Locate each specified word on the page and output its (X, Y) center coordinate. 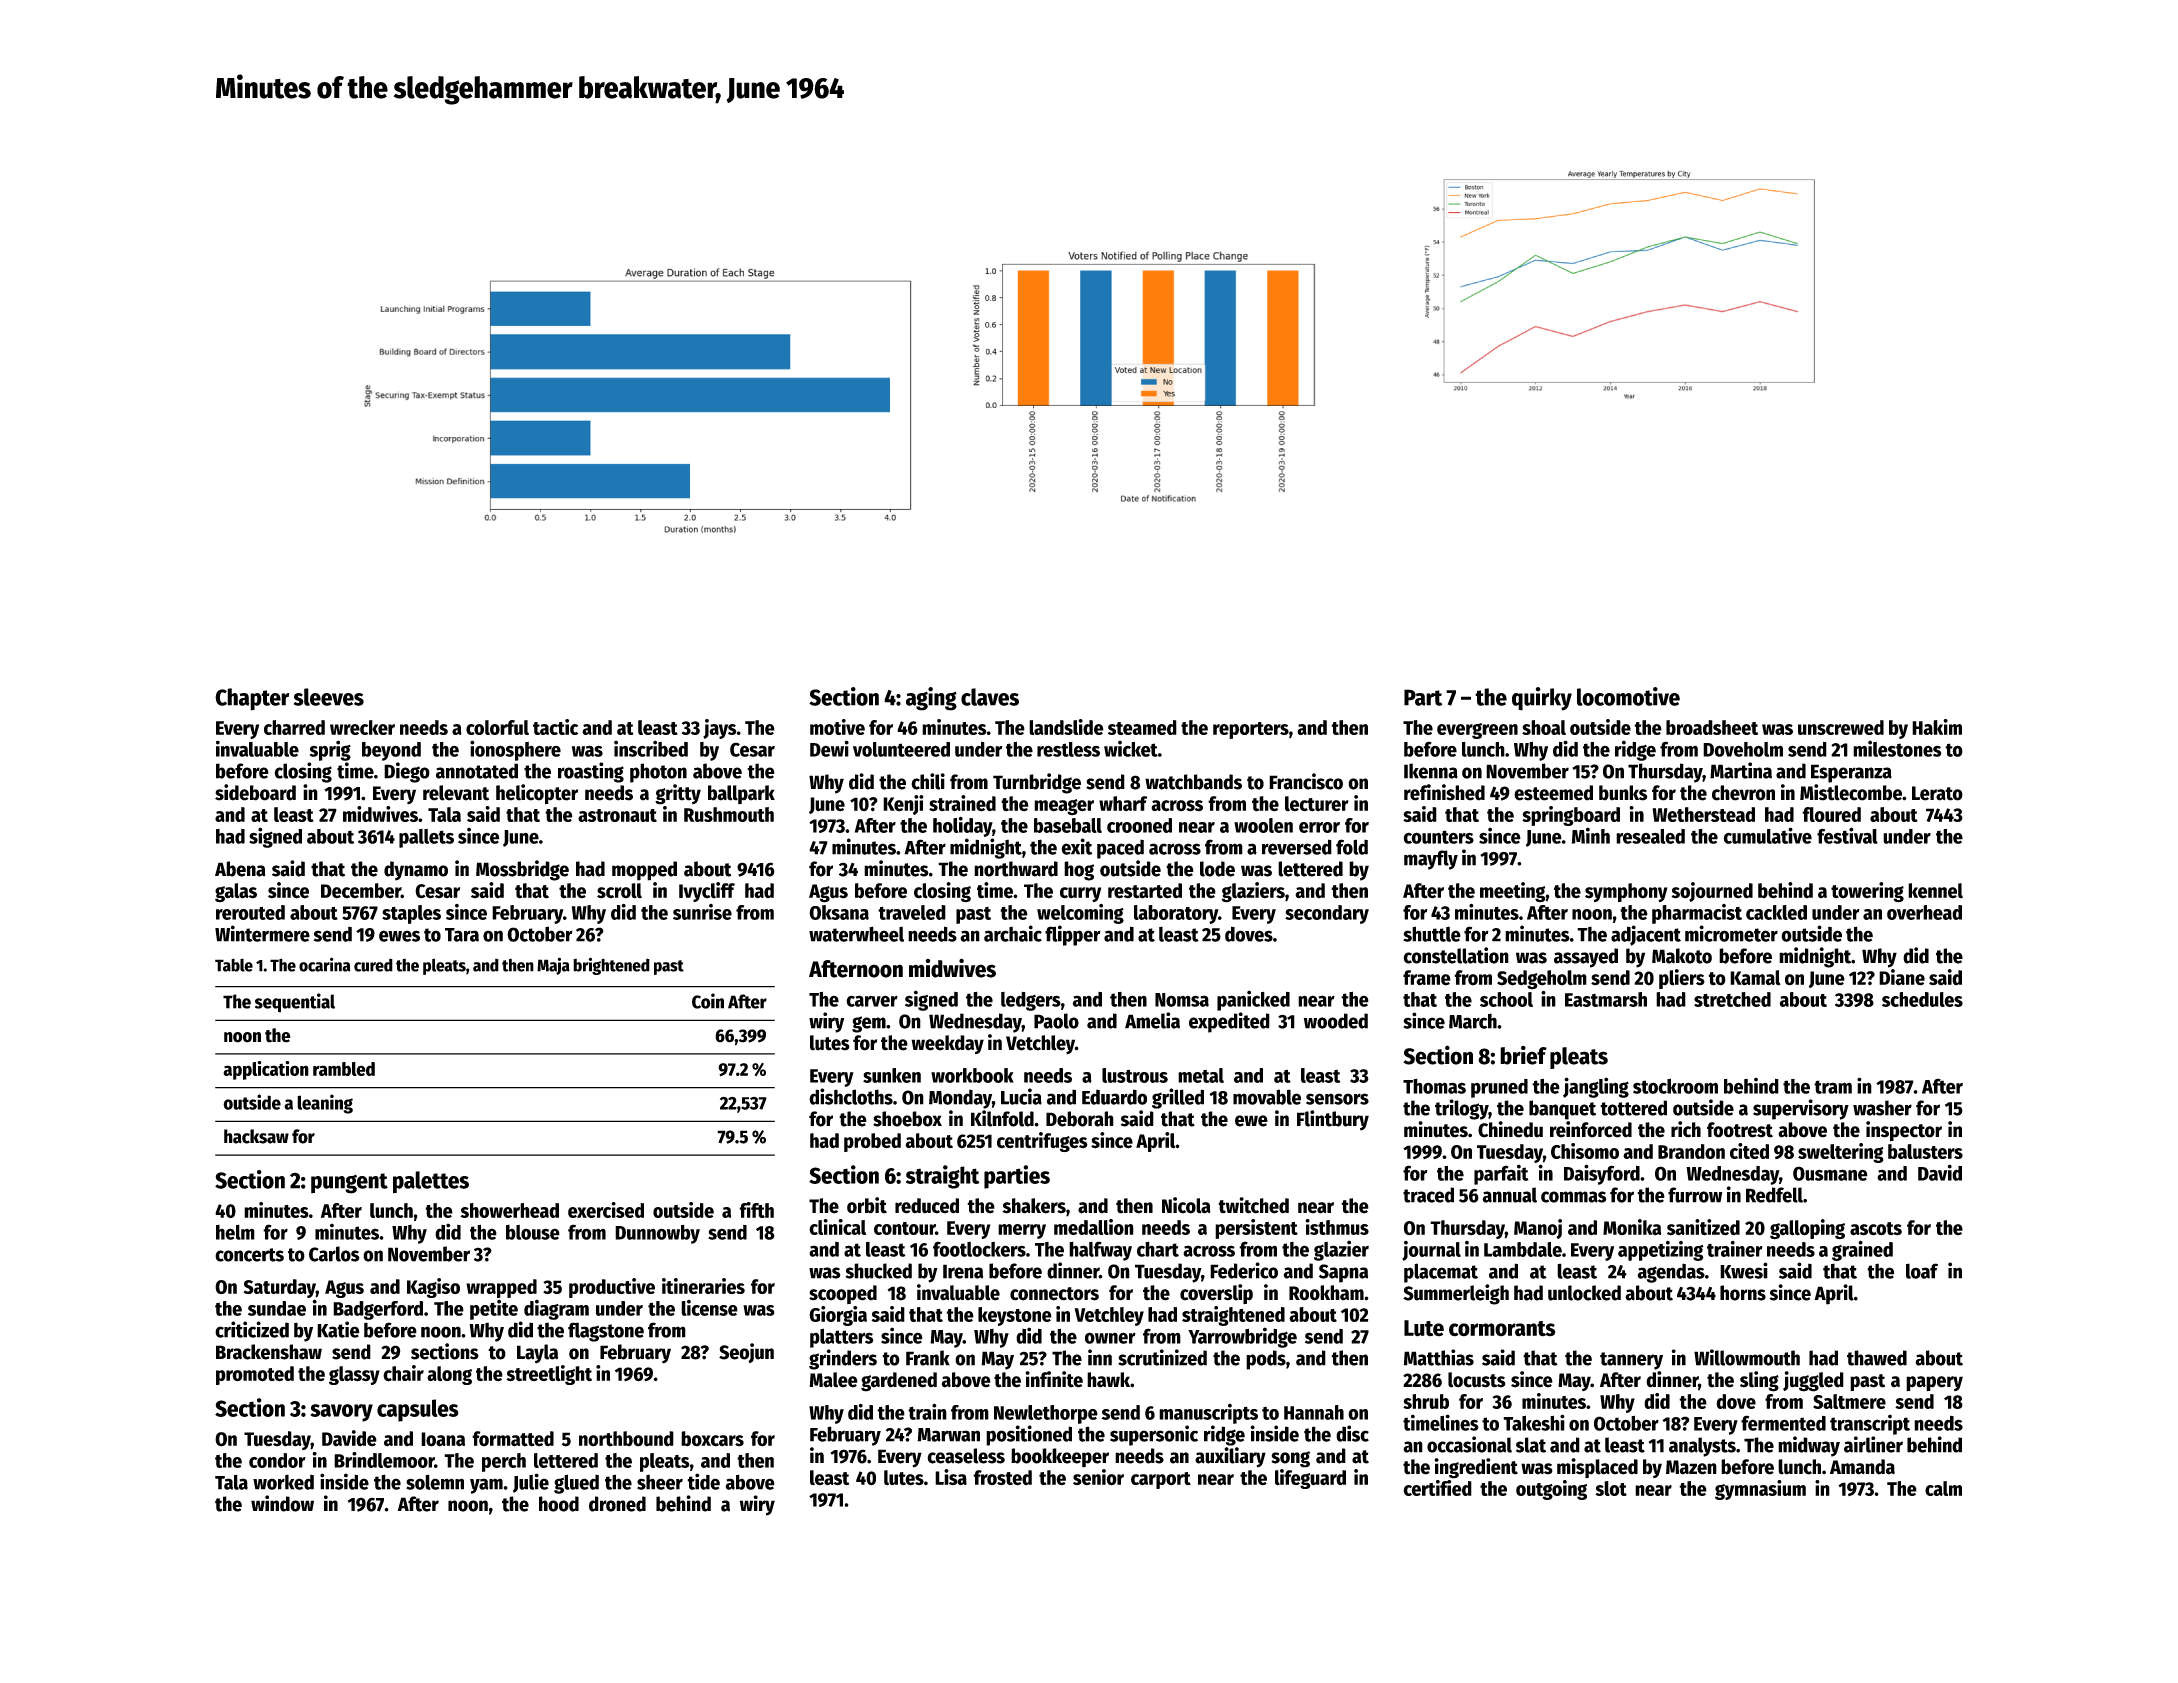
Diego (407, 772)
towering (1867, 892)
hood (559, 1504)
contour (904, 1228)
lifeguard (1310, 1479)
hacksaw (256, 1136)
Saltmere (1849, 1401)
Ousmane (1830, 1173)
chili (928, 781)
